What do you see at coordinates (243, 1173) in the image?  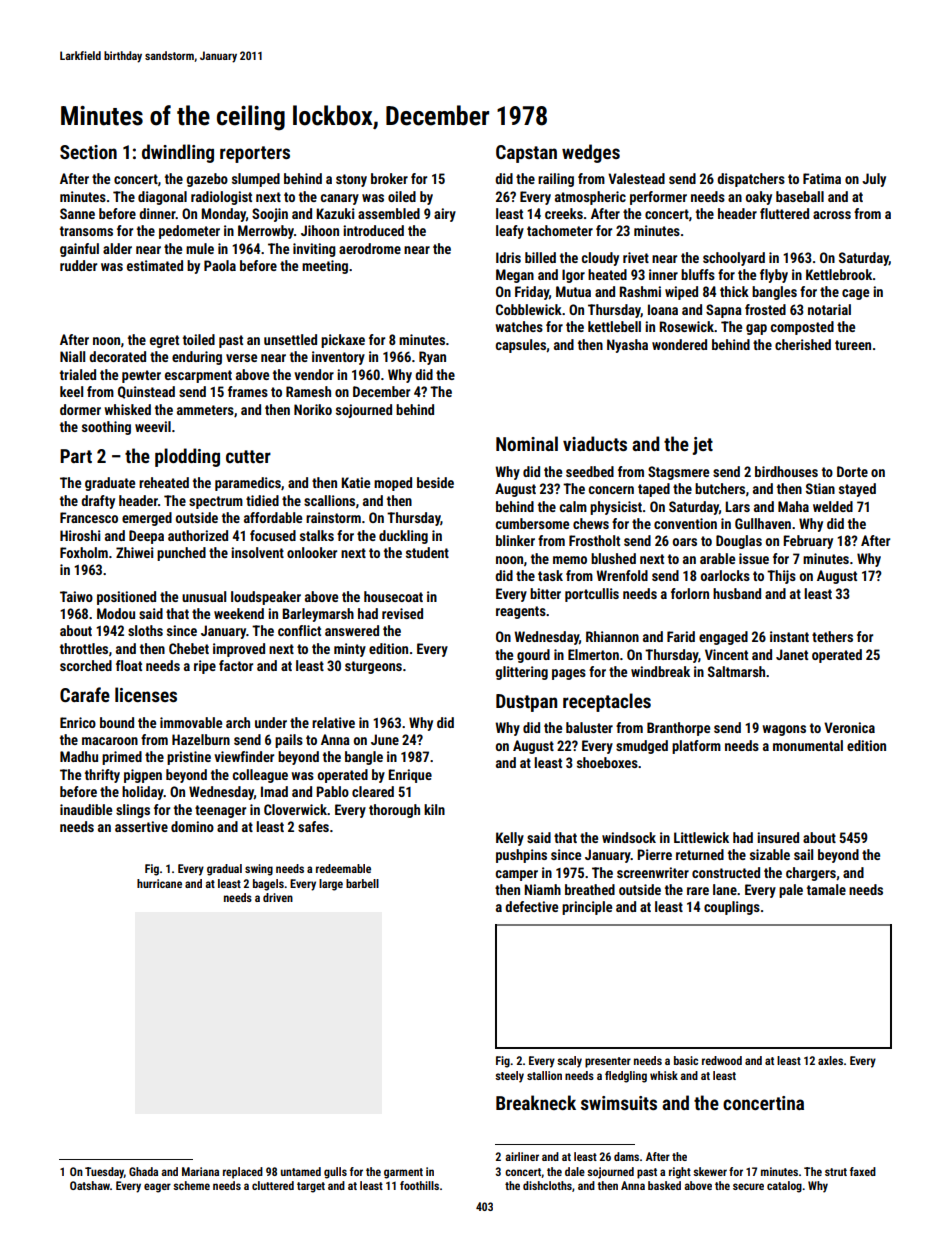 I see `replaced` at bounding box center [243, 1173].
